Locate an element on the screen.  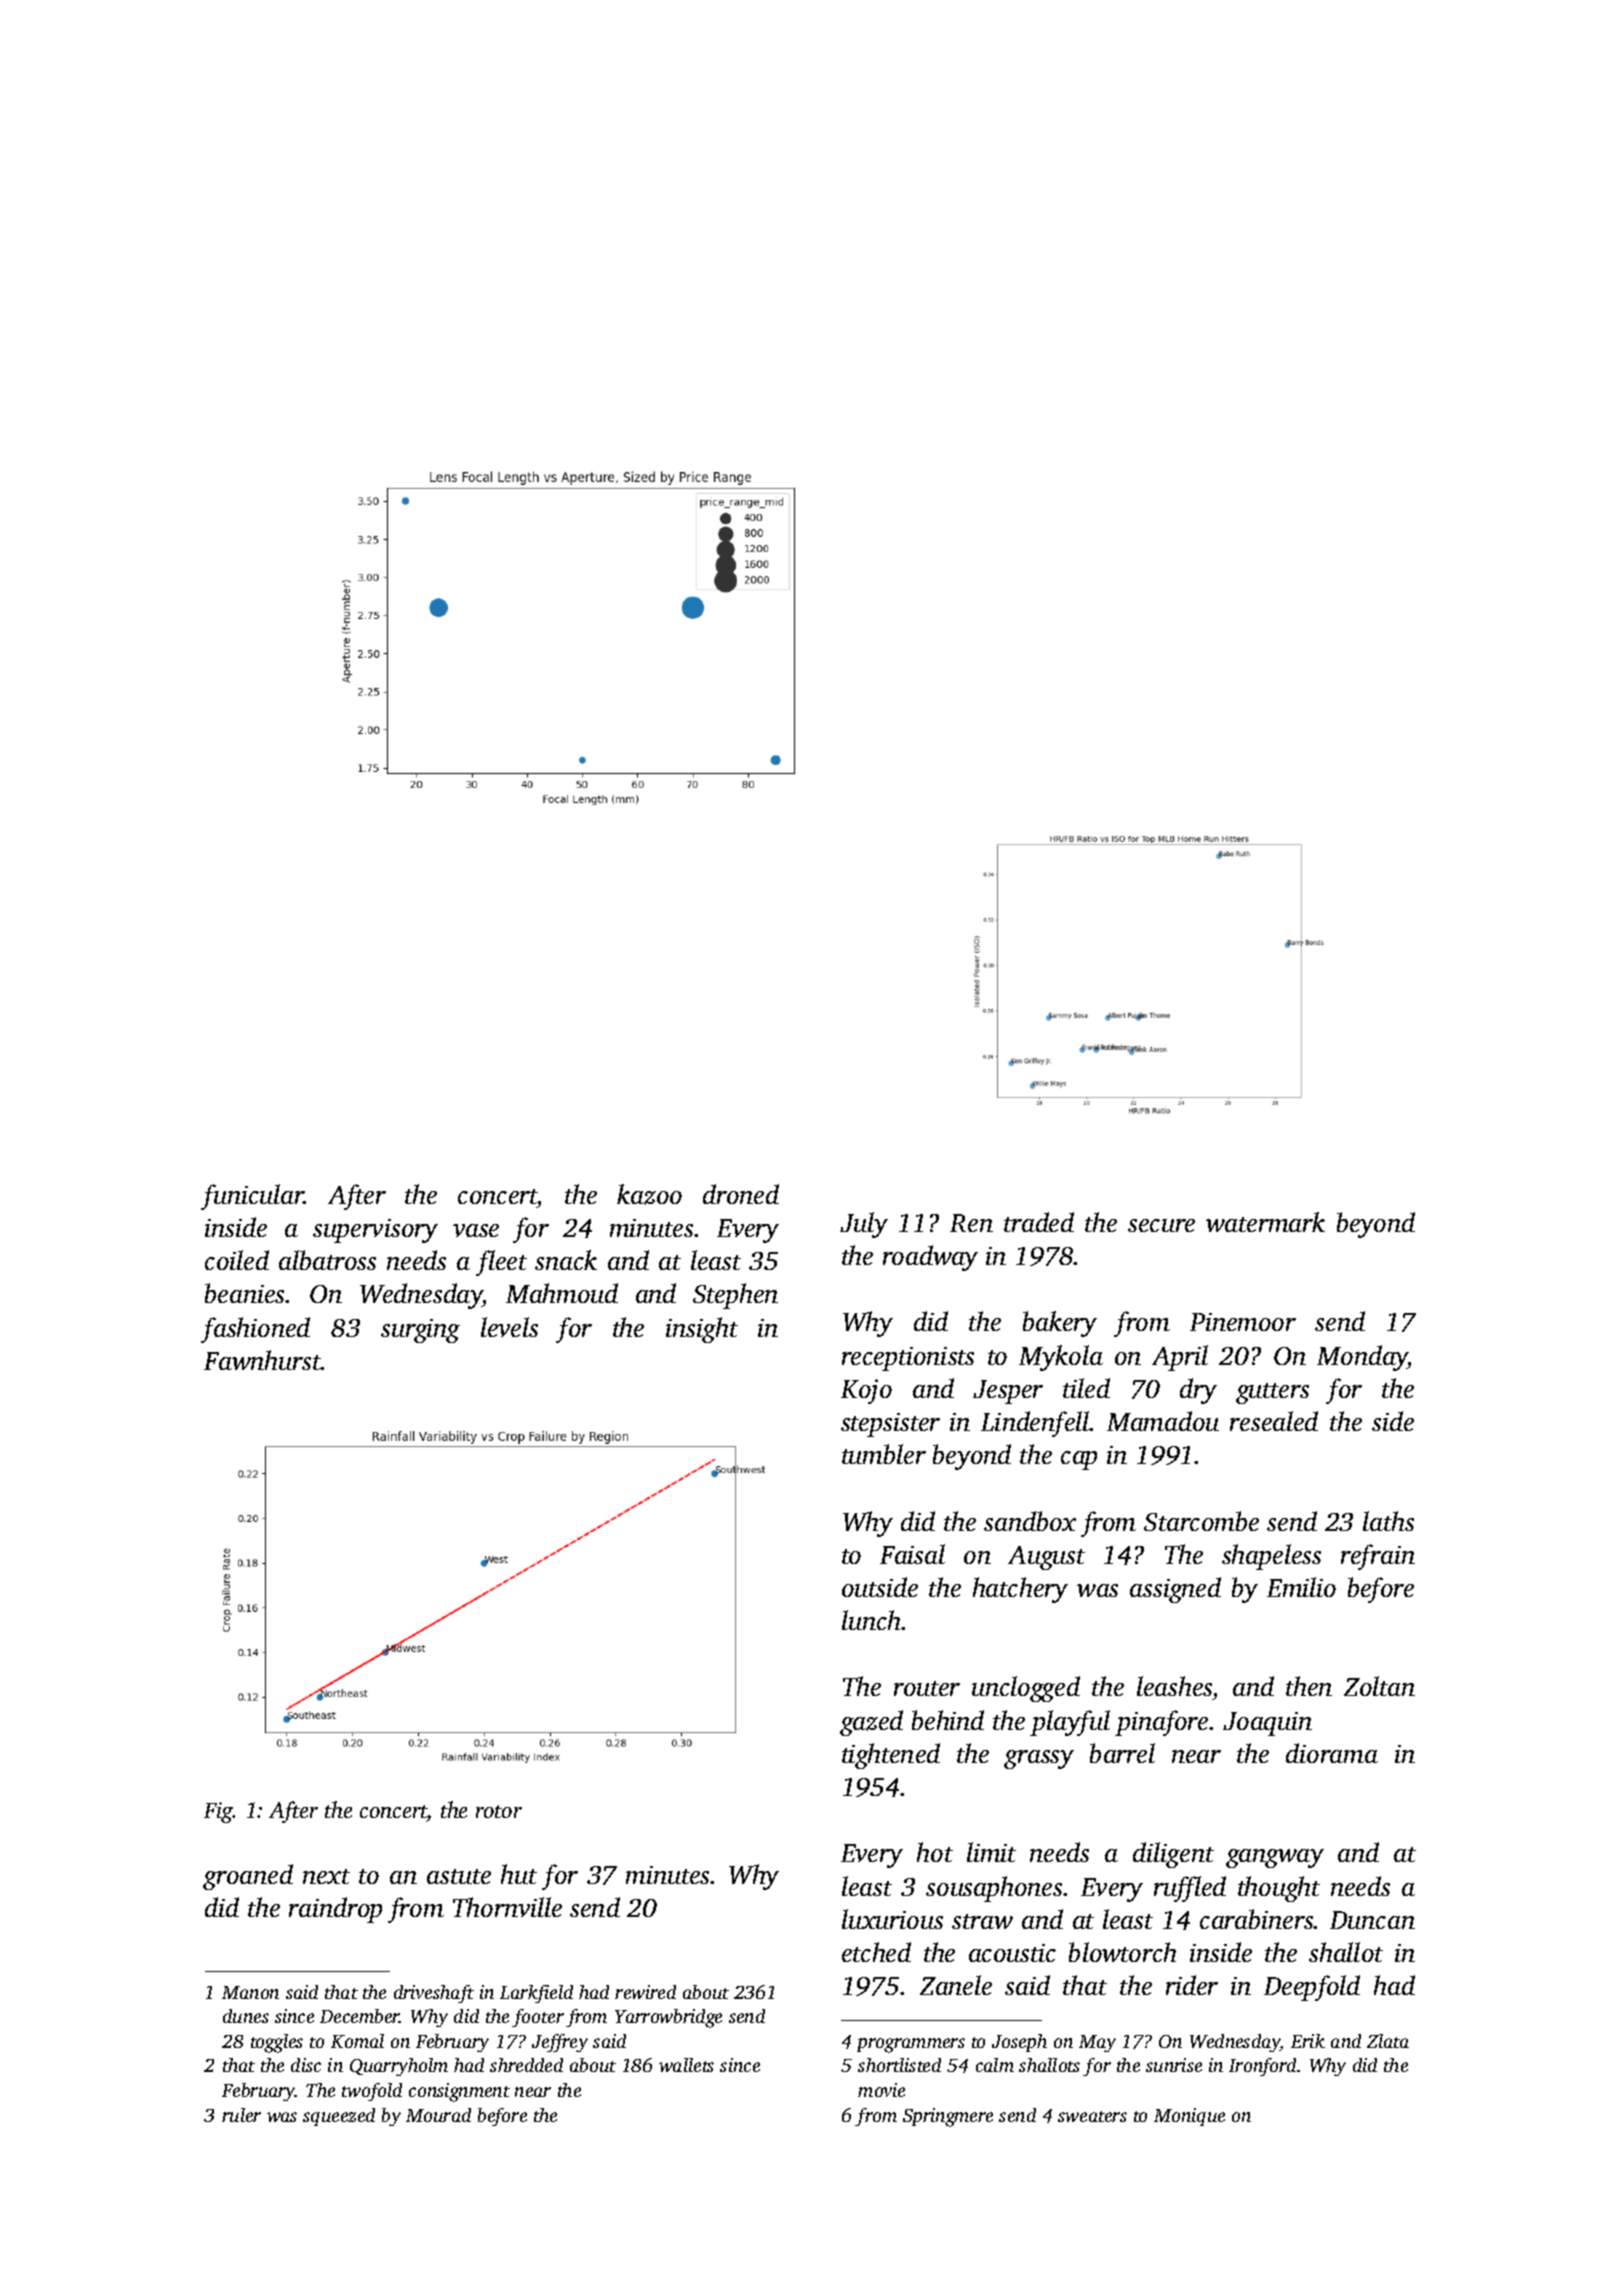
rotor is located at coordinates (499, 1811).
